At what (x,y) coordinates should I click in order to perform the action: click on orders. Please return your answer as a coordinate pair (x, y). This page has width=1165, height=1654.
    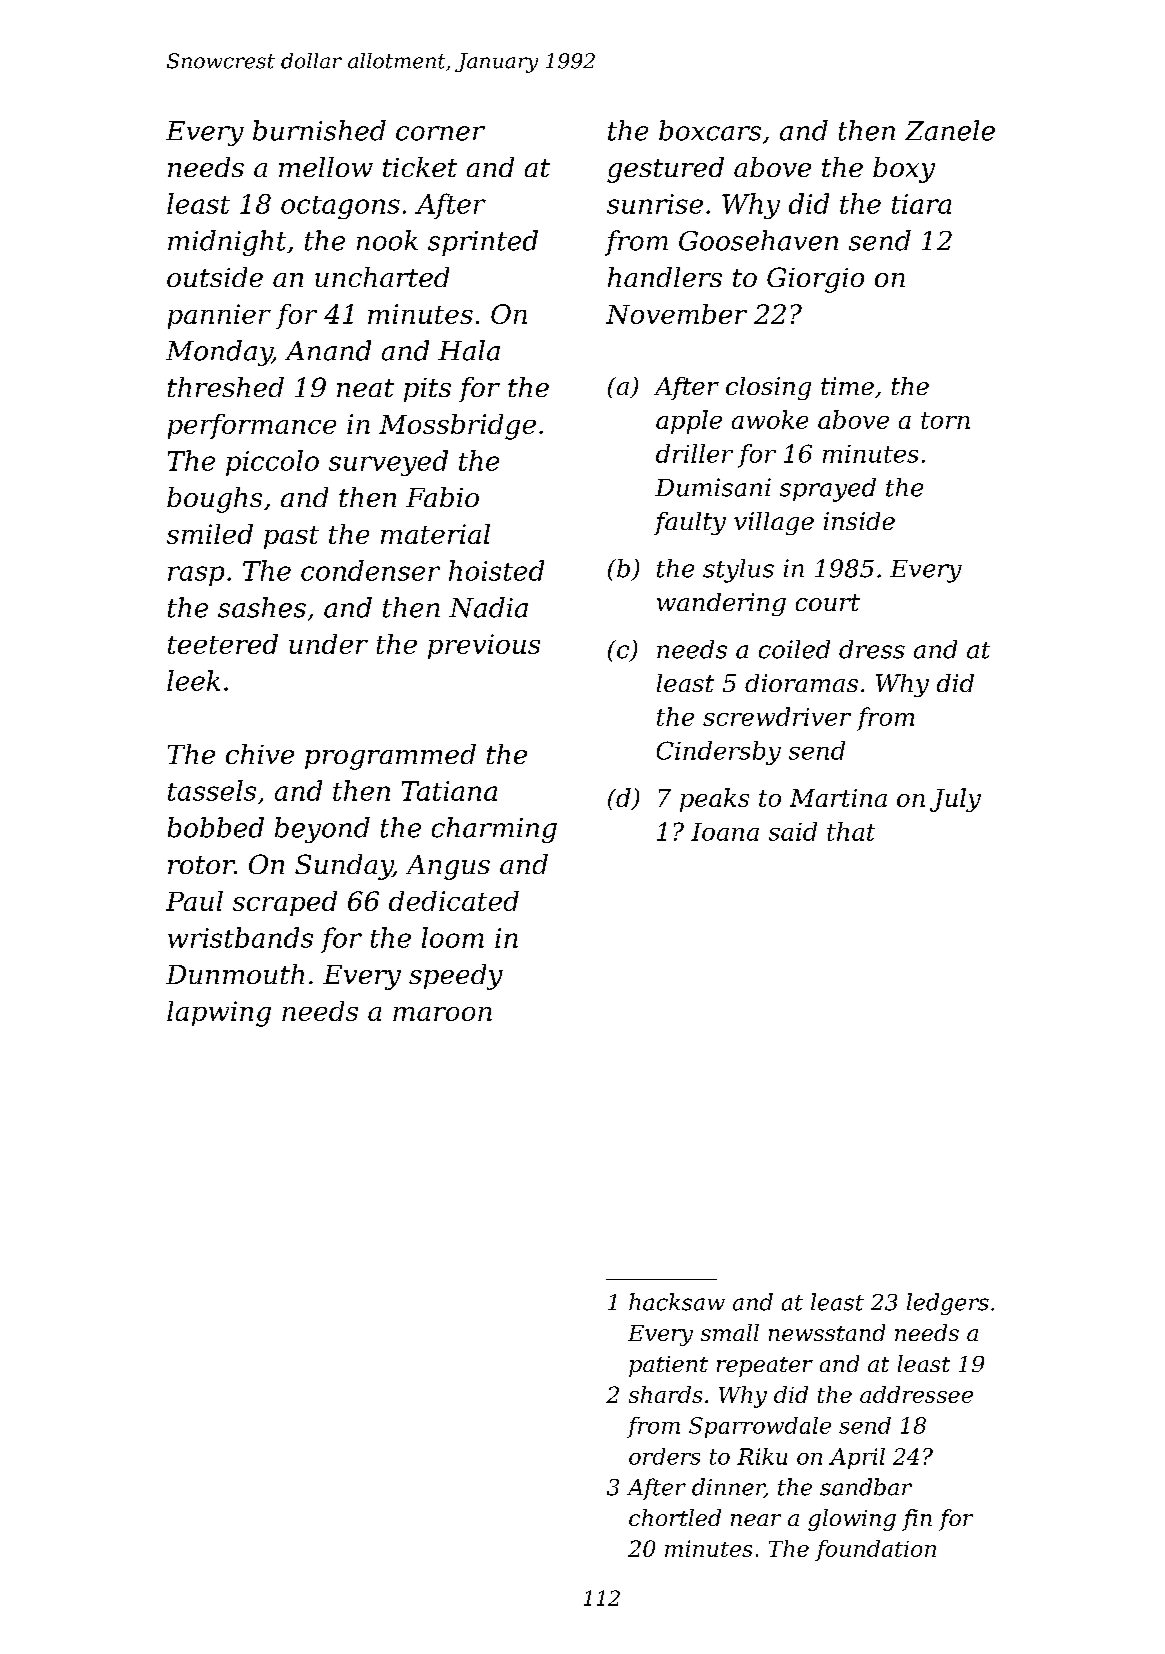
    Looking at the image, I should click on (664, 1456).
